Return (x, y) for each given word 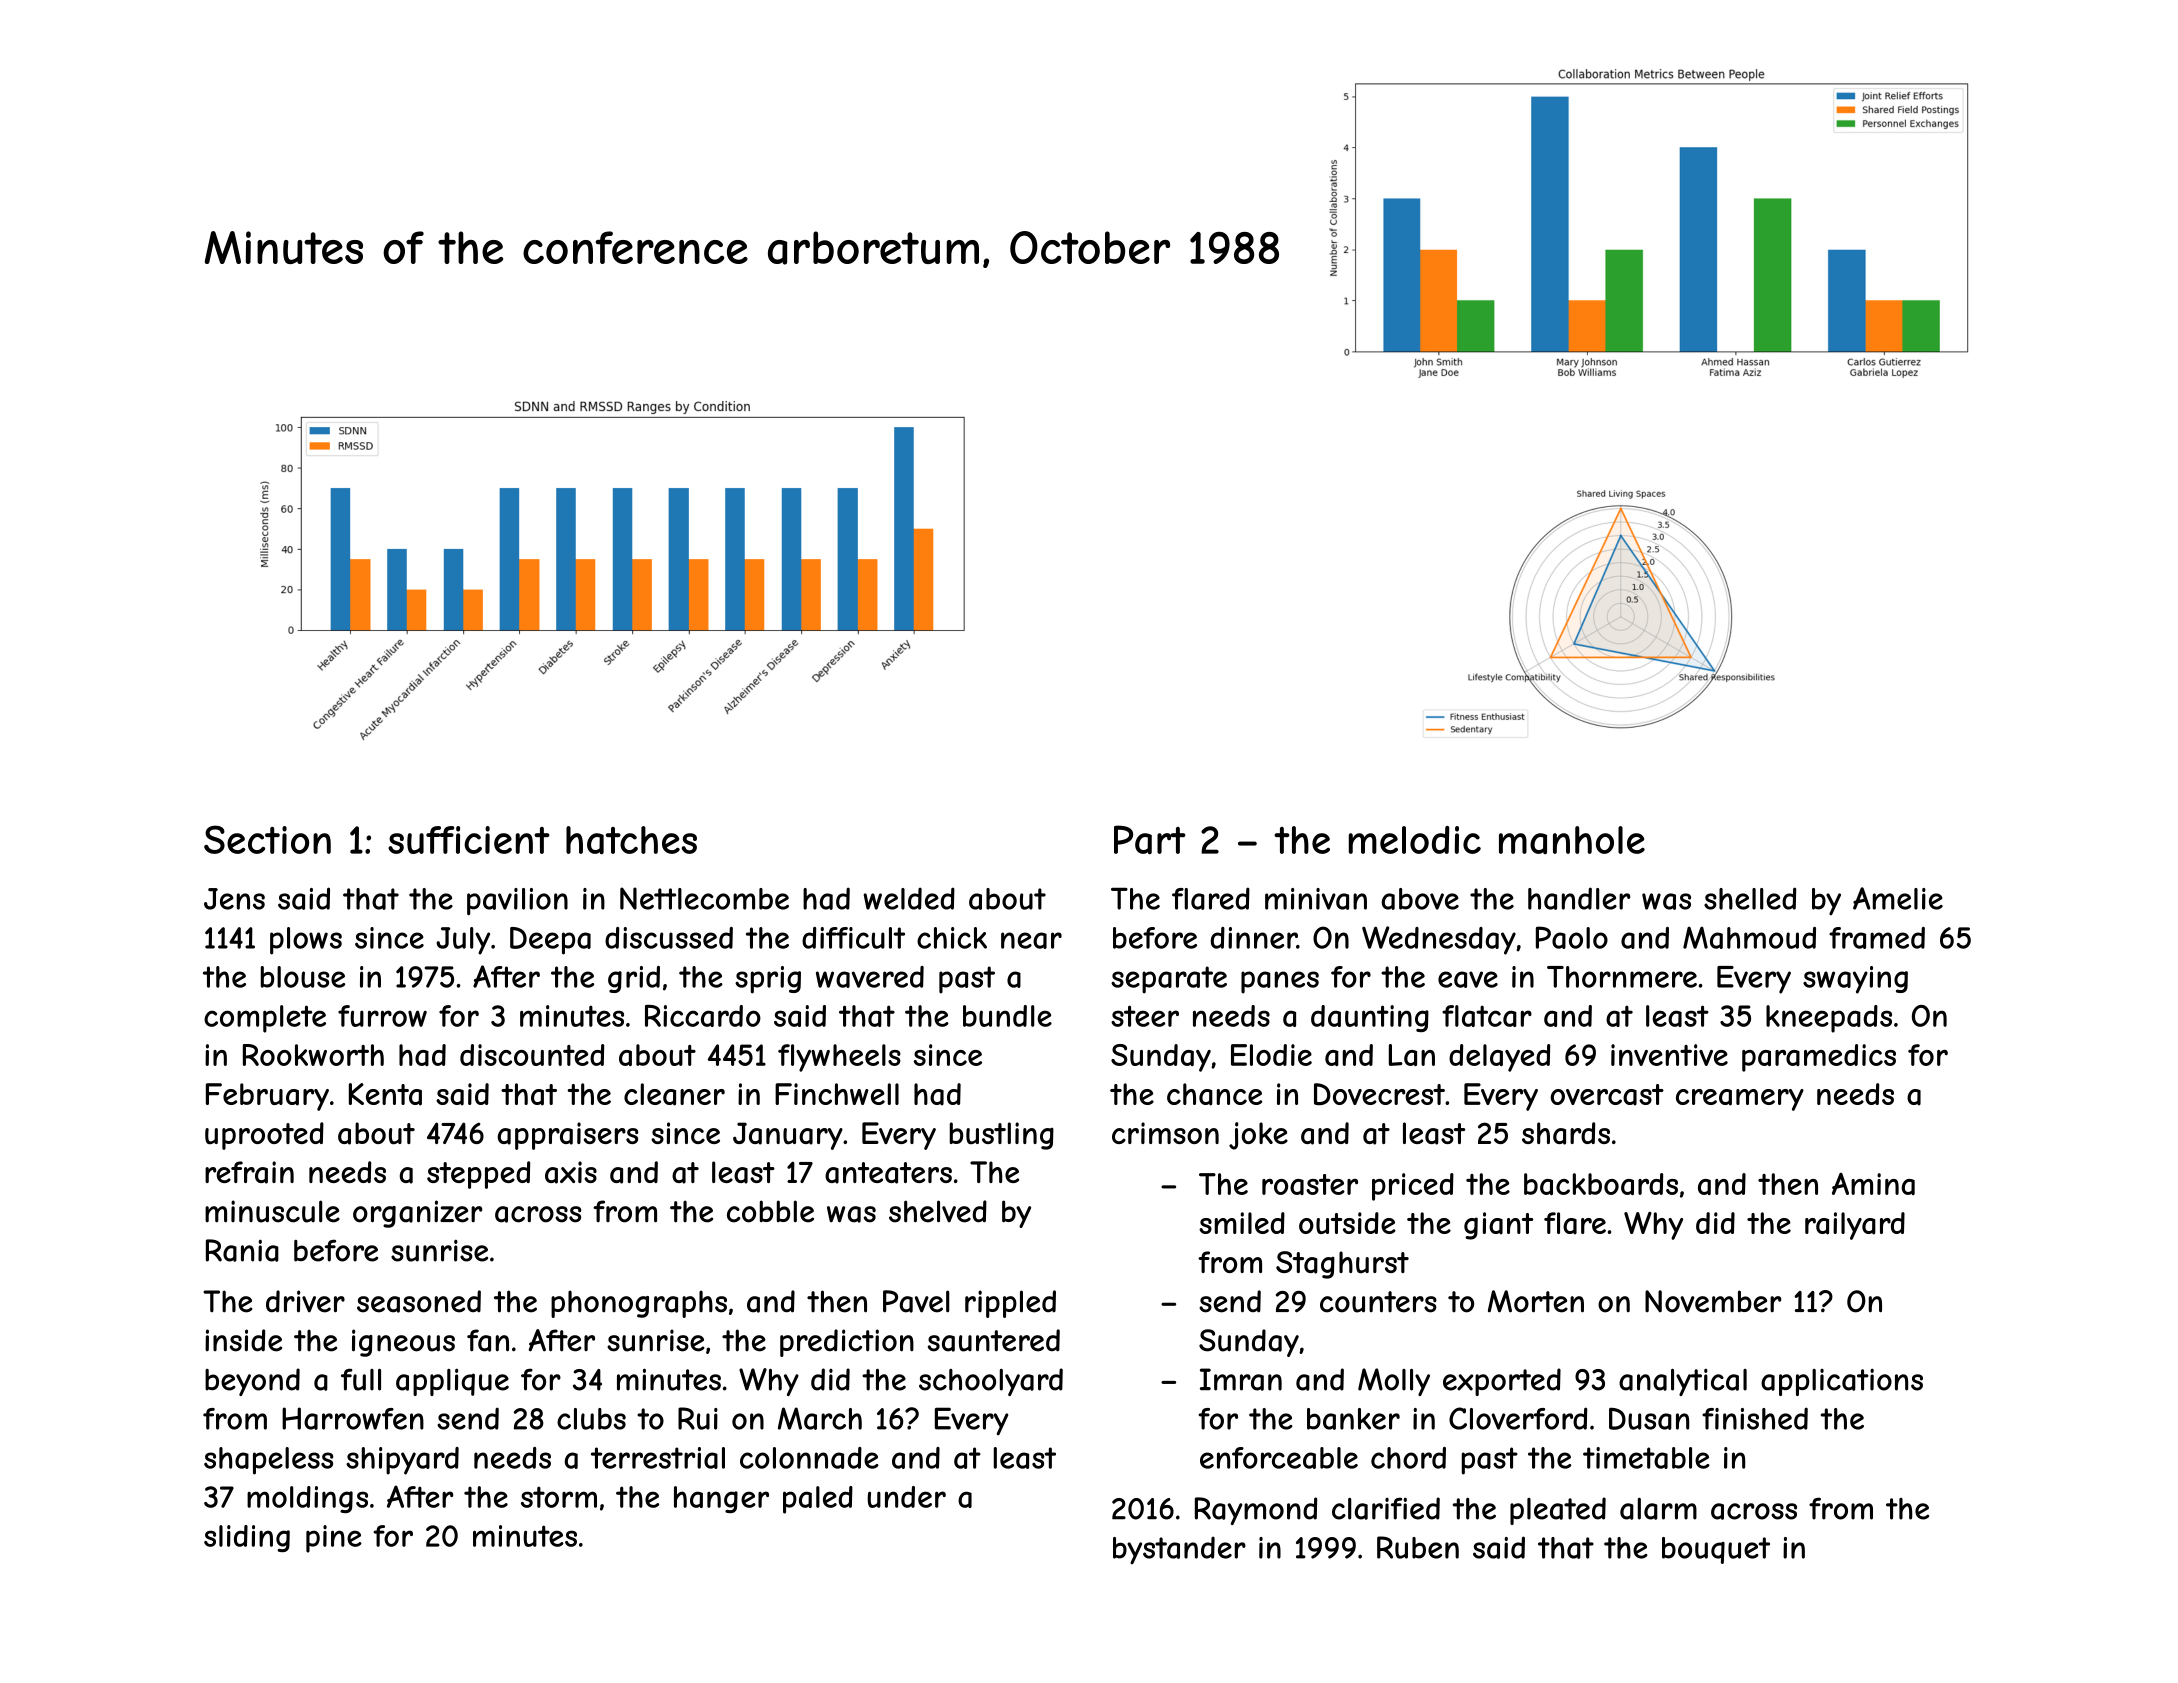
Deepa (550, 941)
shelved (938, 1211)
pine (334, 1539)
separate (1169, 980)
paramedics (1819, 1058)
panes (1280, 982)
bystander (1179, 1550)
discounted (532, 1055)
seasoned (419, 1301)
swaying (1855, 980)
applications (1842, 1382)
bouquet (1716, 1550)
